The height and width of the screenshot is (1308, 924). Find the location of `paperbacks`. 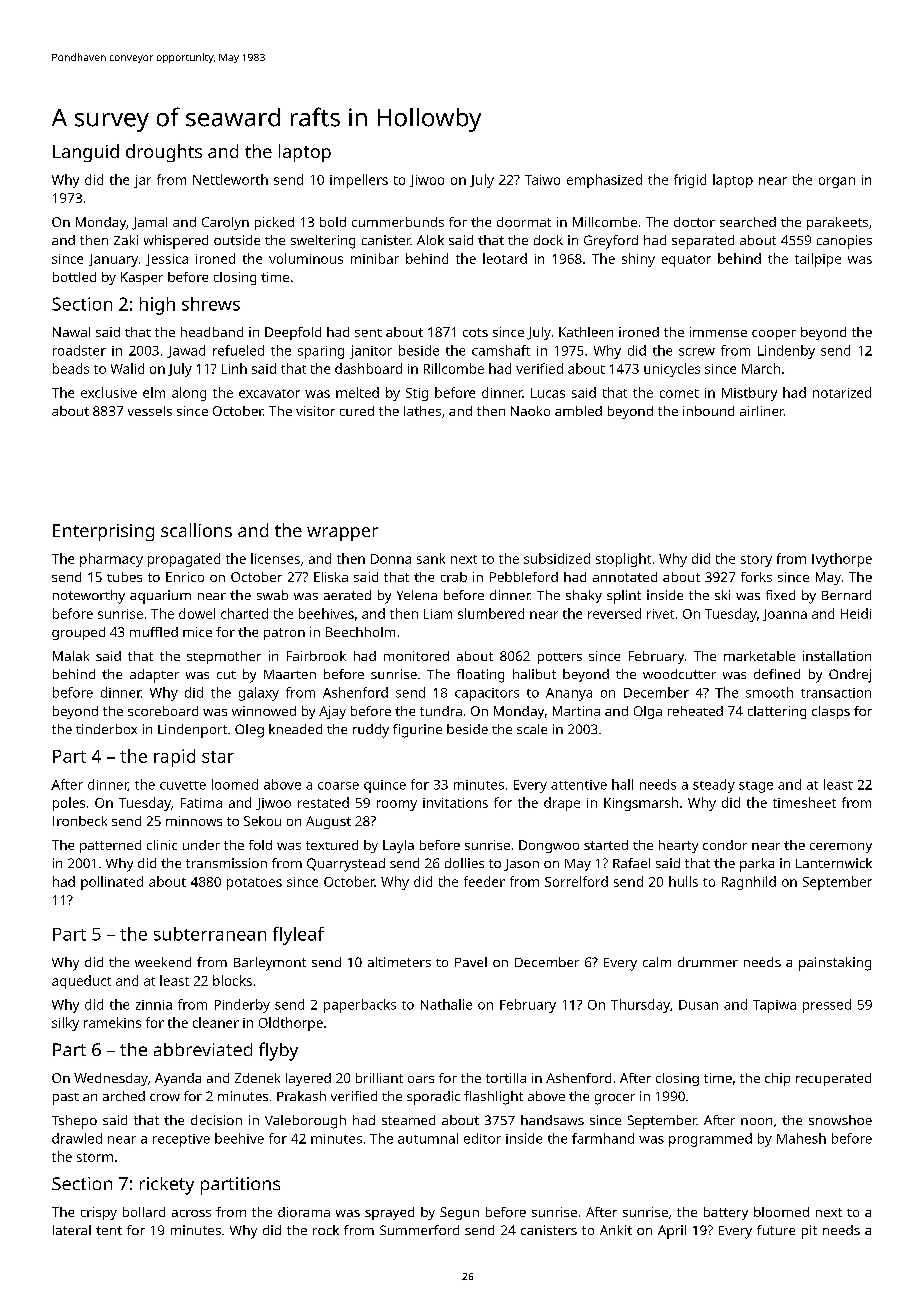

paperbacks is located at coordinates (360, 1006).
